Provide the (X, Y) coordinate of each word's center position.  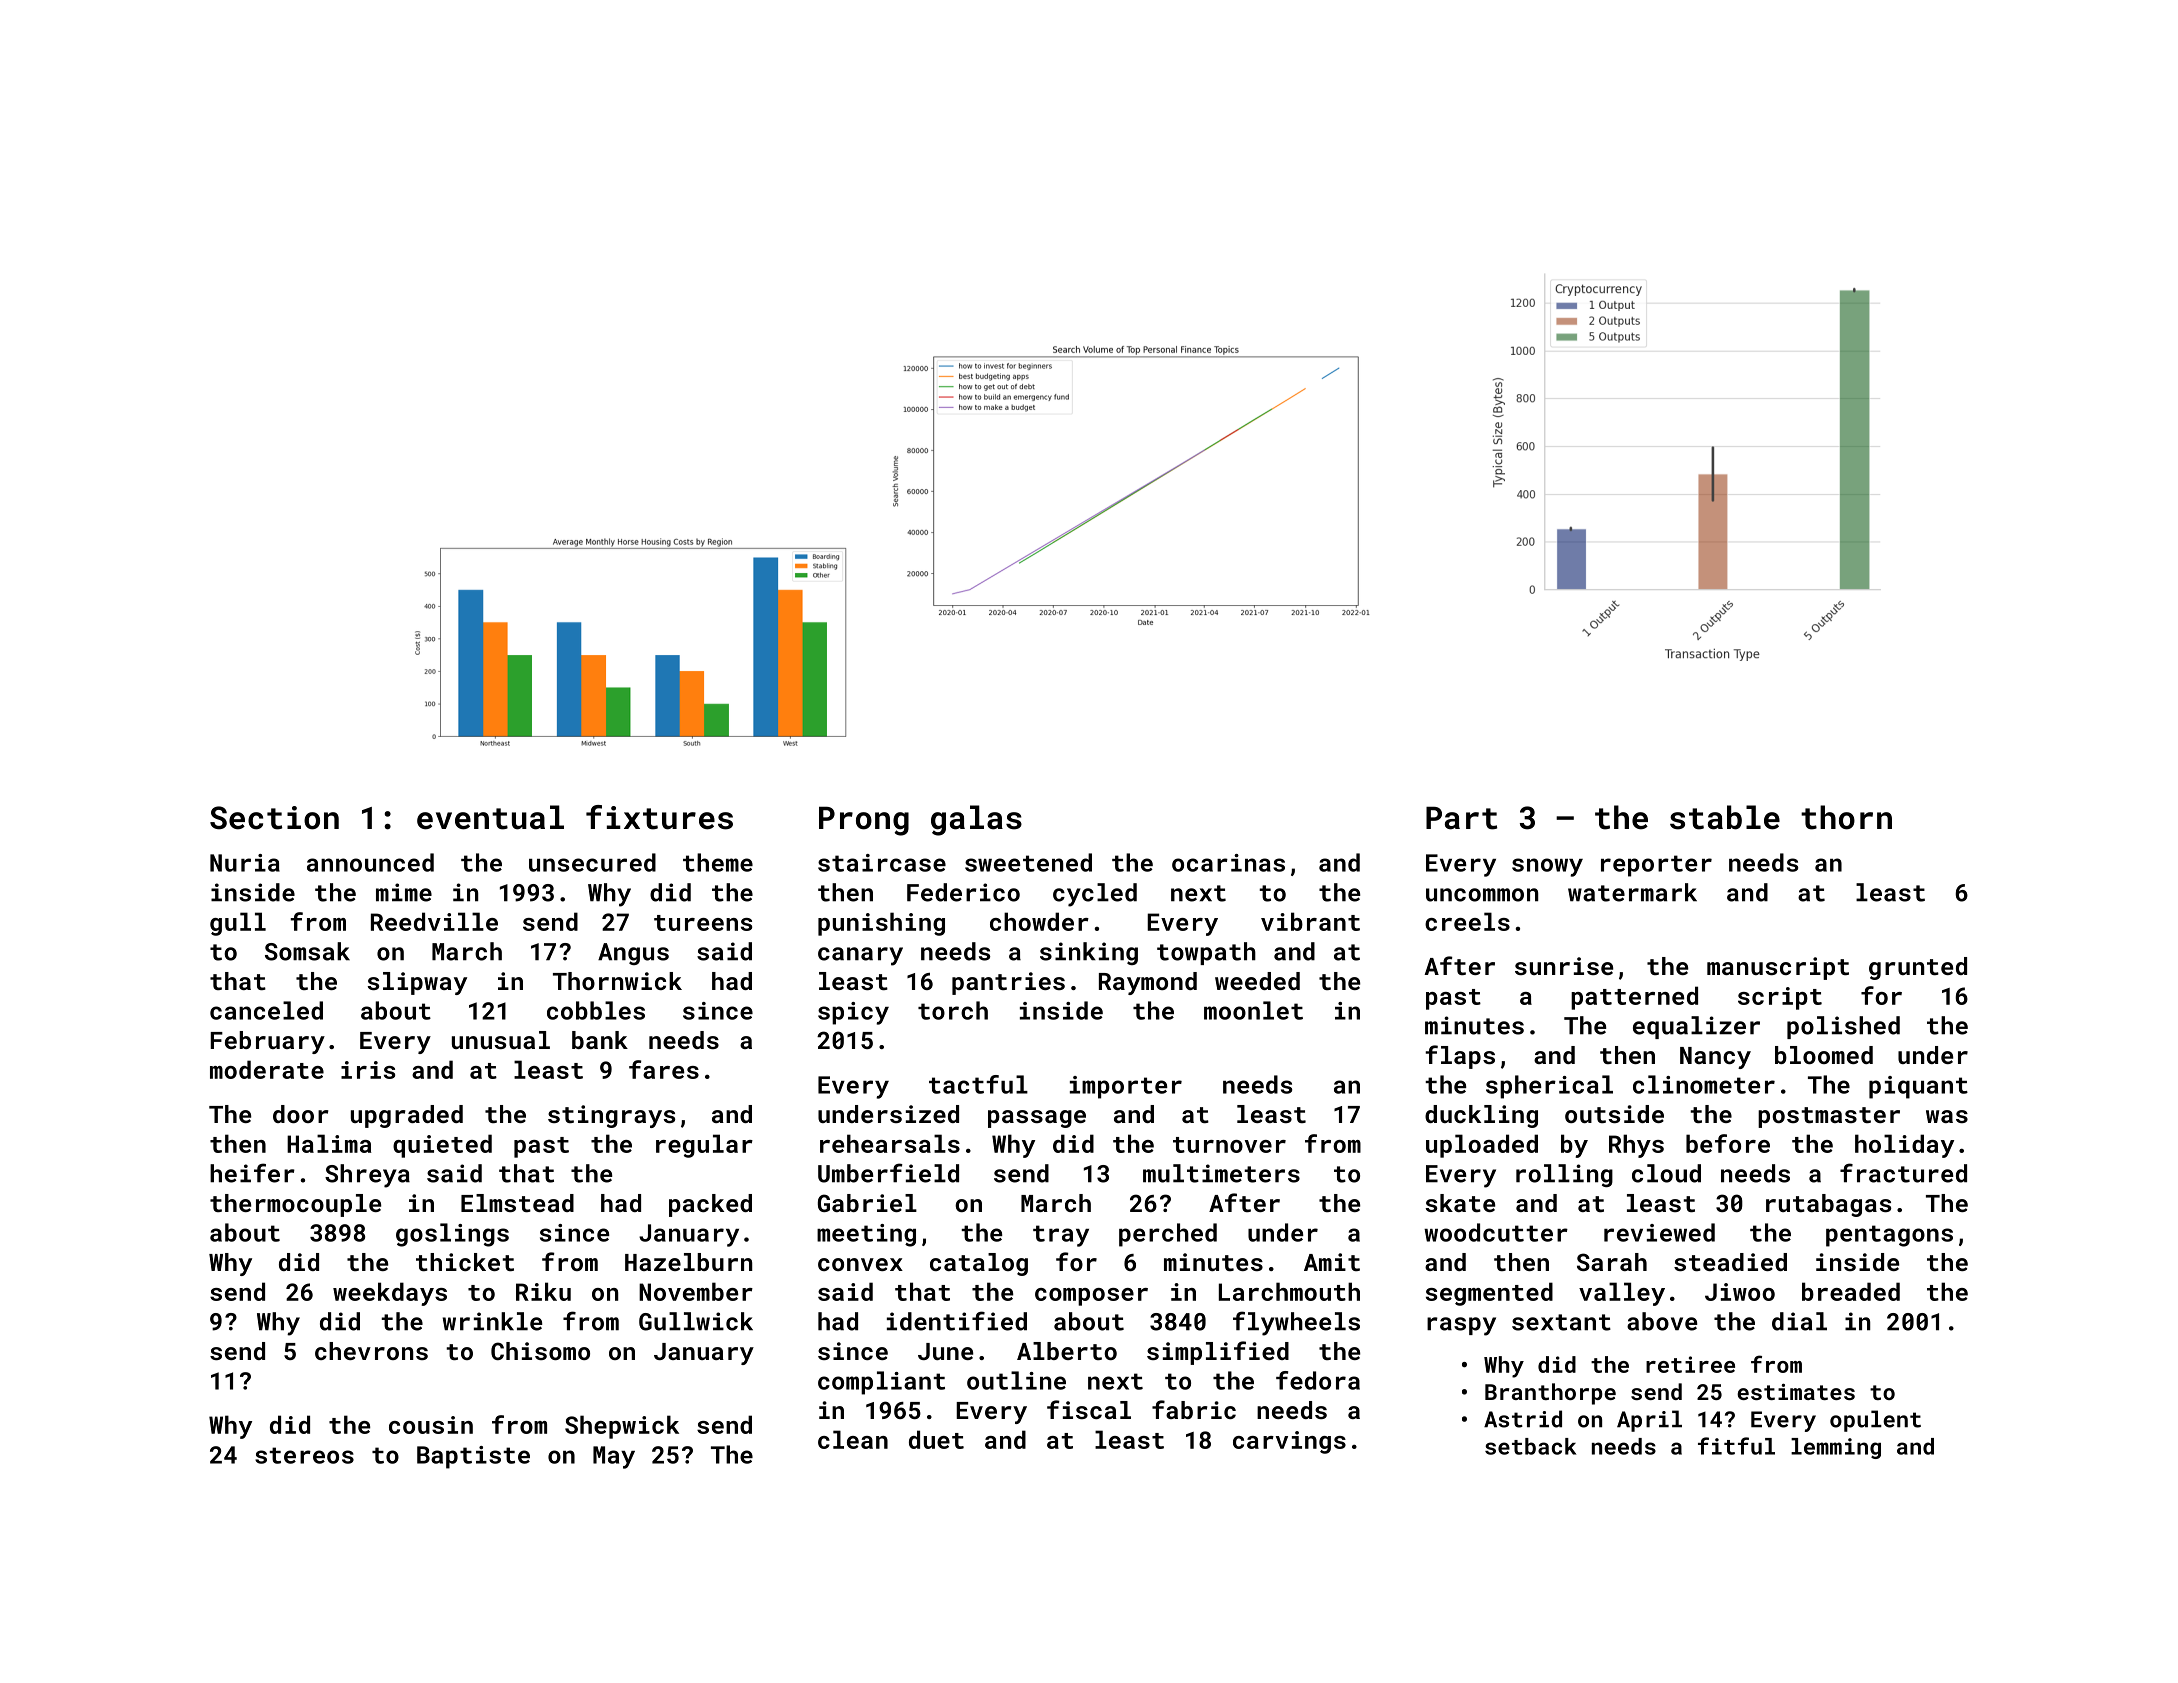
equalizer (1696, 1027)
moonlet (1253, 1010)
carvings (1289, 1442)
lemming (1836, 1448)
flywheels (1296, 1323)
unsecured (592, 862)
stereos (304, 1455)
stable (1725, 817)
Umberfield (888, 1173)
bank (600, 1040)
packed (710, 1205)
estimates (1796, 1391)
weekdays (390, 1294)
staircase (882, 863)
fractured (1903, 1173)
